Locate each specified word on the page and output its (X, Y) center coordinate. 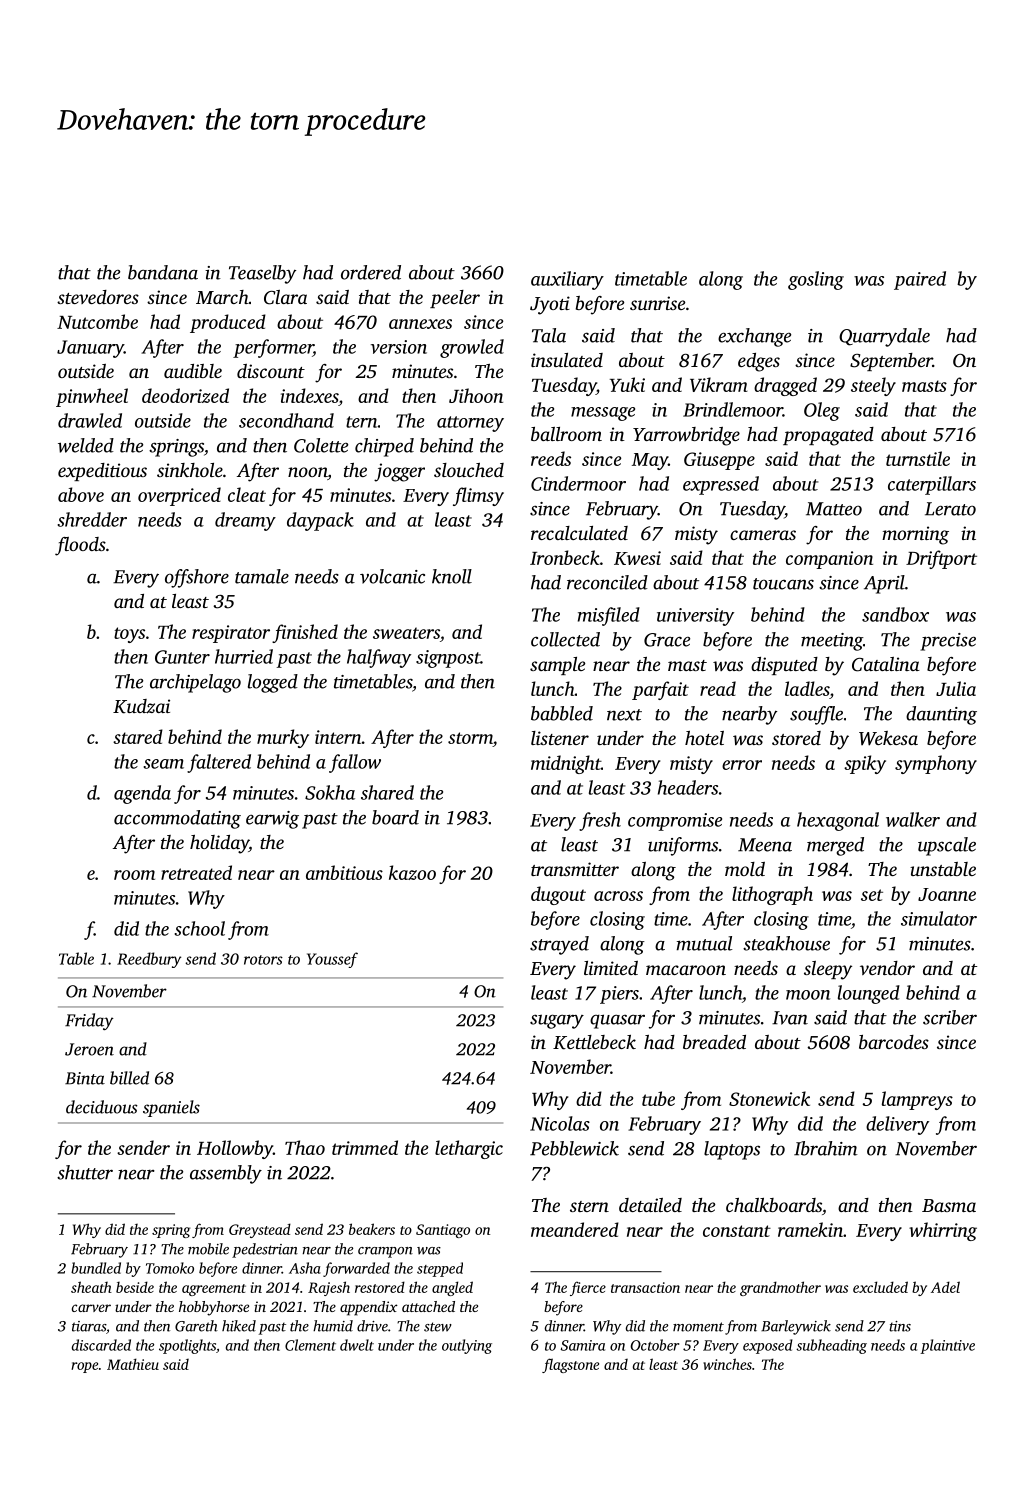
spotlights (187, 1346)
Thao (305, 1147)
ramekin (810, 1229)
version (399, 347)
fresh (600, 821)
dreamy (245, 521)
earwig (272, 820)
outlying (467, 1346)
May (650, 461)
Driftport (941, 559)
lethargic (469, 1149)
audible (193, 371)
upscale (947, 846)
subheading (831, 1346)
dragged (785, 386)
